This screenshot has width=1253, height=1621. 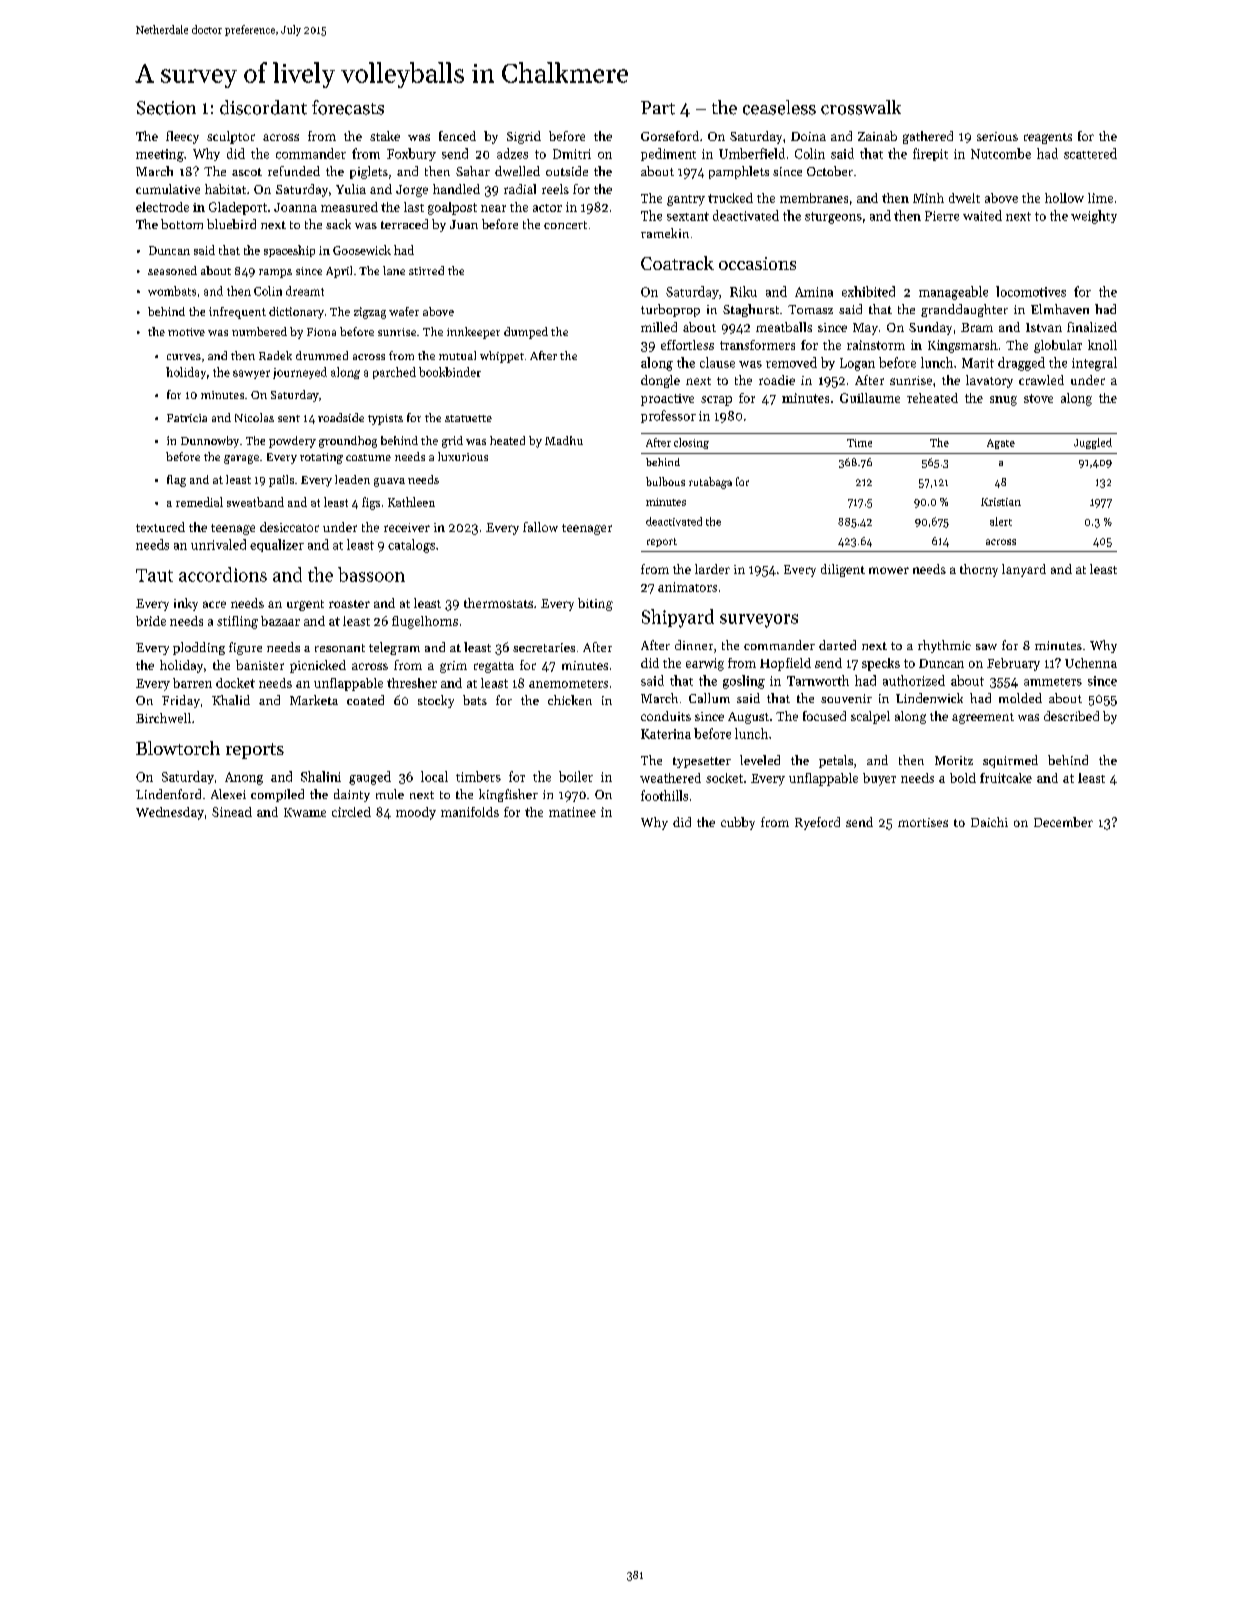 What do you see at coordinates (160, 155) in the screenshot?
I see `meeting` at bounding box center [160, 155].
